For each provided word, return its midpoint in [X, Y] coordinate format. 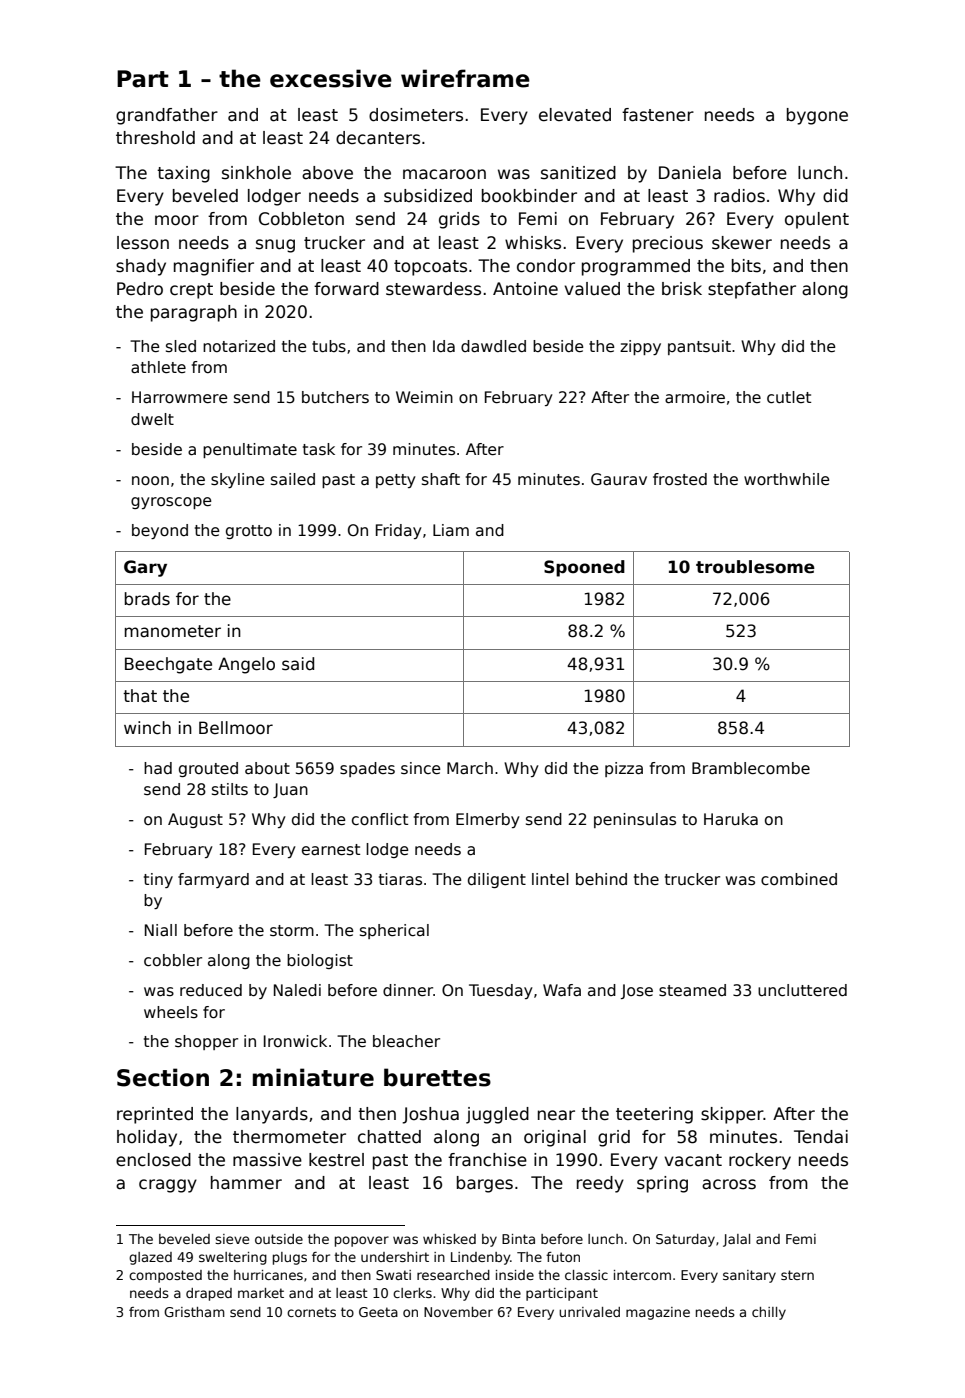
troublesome [755, 567]
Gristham [194, 1312]
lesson [143, 243]
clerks [412, 1293]
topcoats [430, 268]
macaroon [444, 174]
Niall [161, 930]
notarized [239, 346]
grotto [249, 532]
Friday [399, 531]
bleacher [406, 1041]
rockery [760, 1161]
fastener [658, 115]
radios [739, 196]
